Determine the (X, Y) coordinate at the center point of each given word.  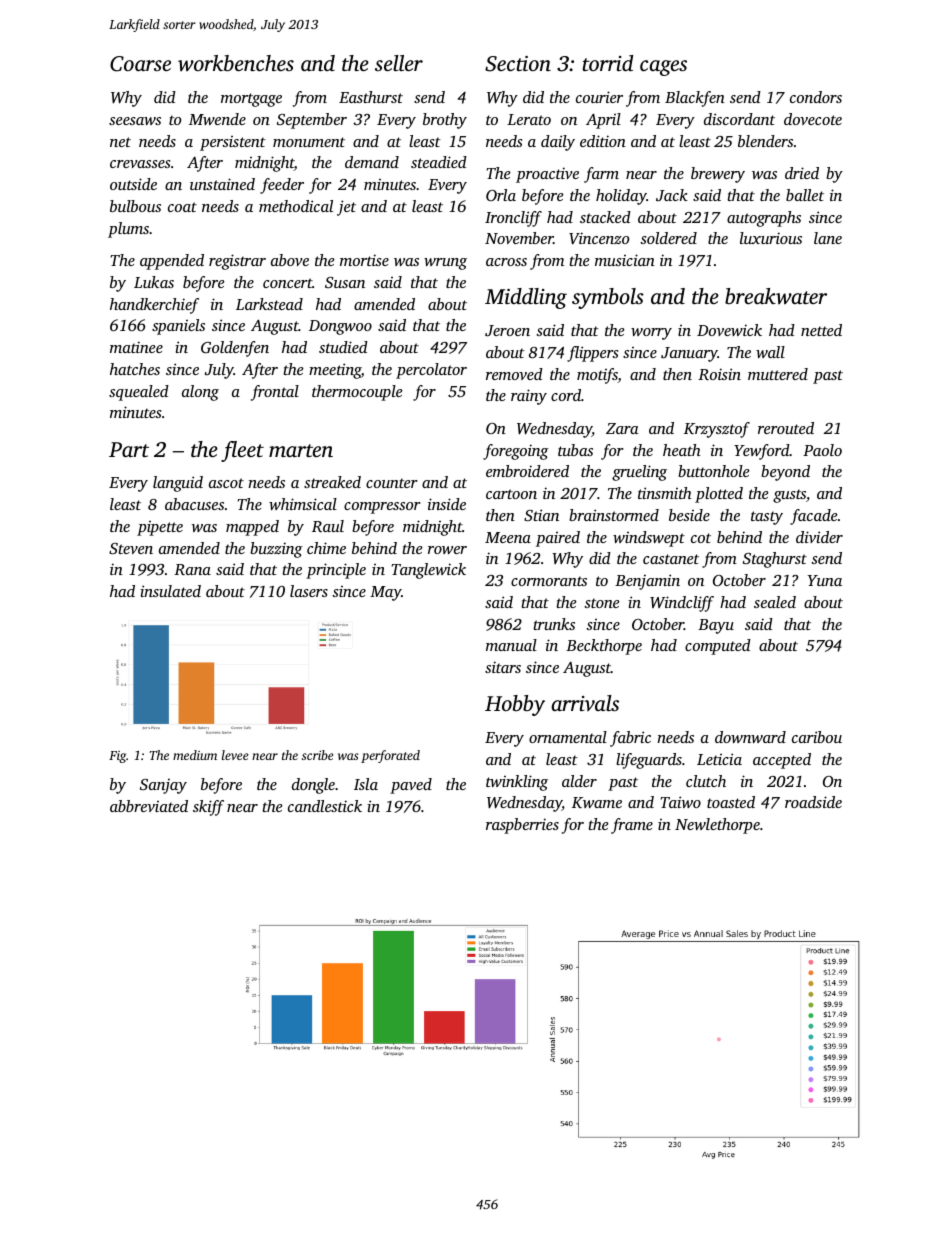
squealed (139, 393)
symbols (608, 298)
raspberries (522, 826)
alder (579, 781)
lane (828, 238)
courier (599, 97)
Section (518, 64)
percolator (431, 371)
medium (195, 755)
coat (182, 207)
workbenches (236, 63)
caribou (817, 737)
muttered (778, 374)
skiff (208, 808)
